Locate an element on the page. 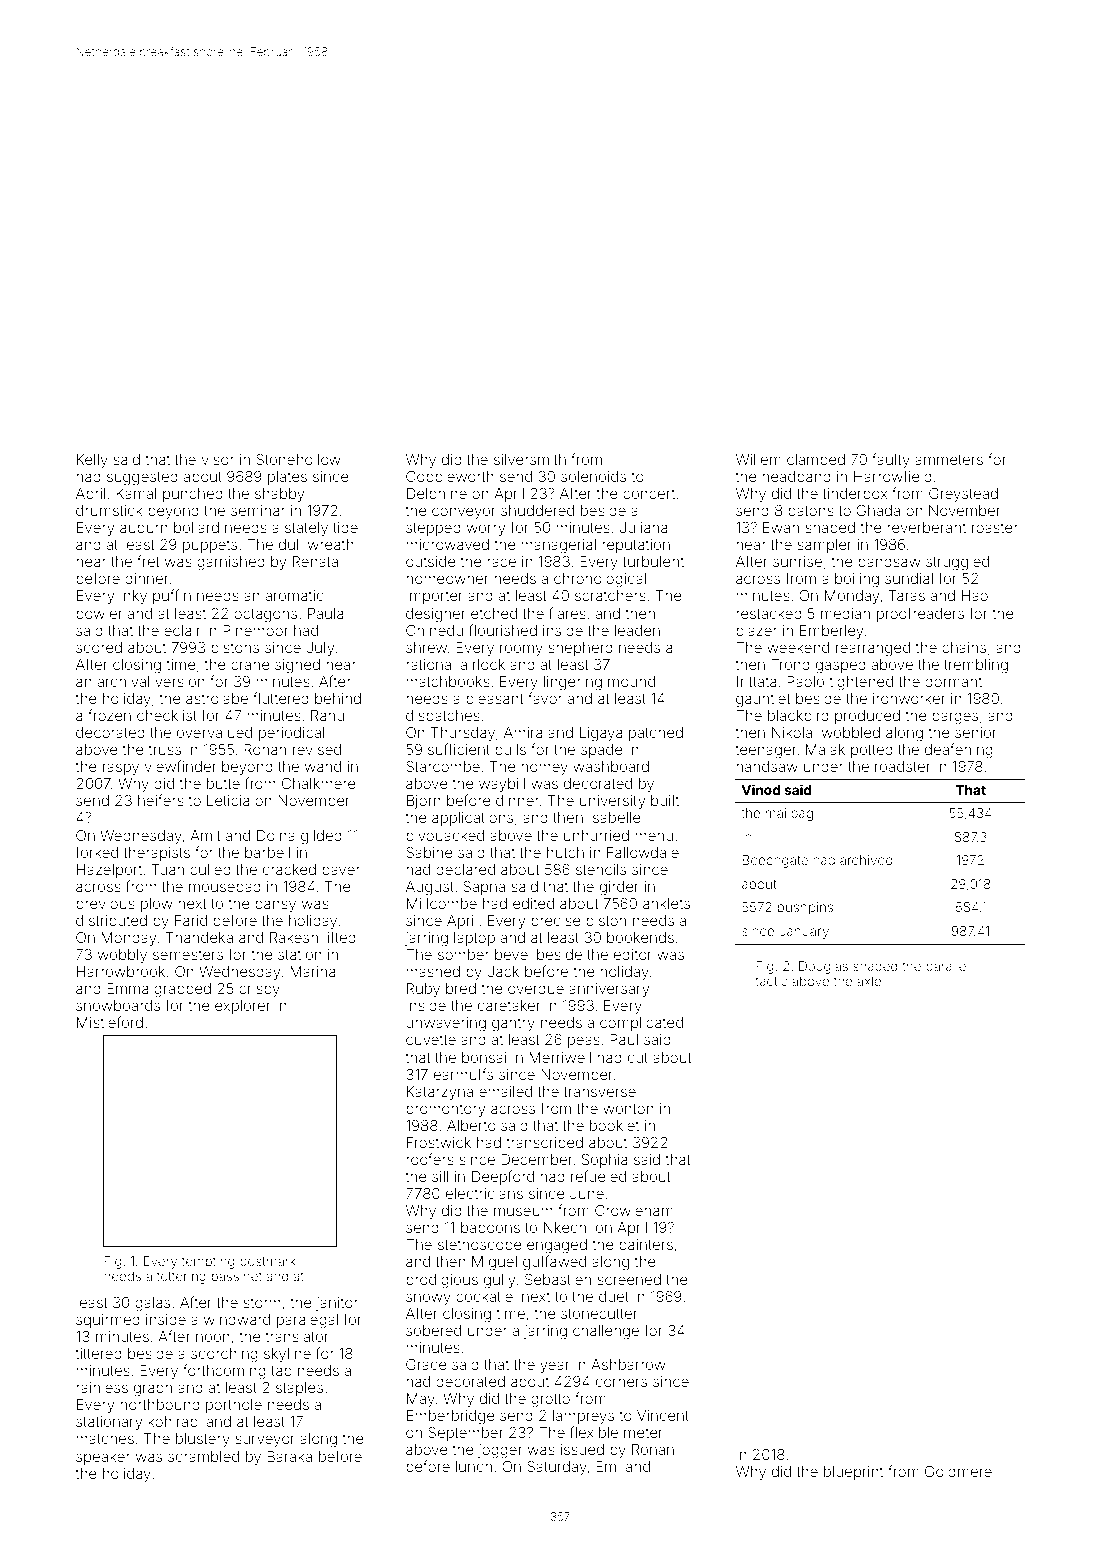  wonton is located at coordinates (628, 1109).
